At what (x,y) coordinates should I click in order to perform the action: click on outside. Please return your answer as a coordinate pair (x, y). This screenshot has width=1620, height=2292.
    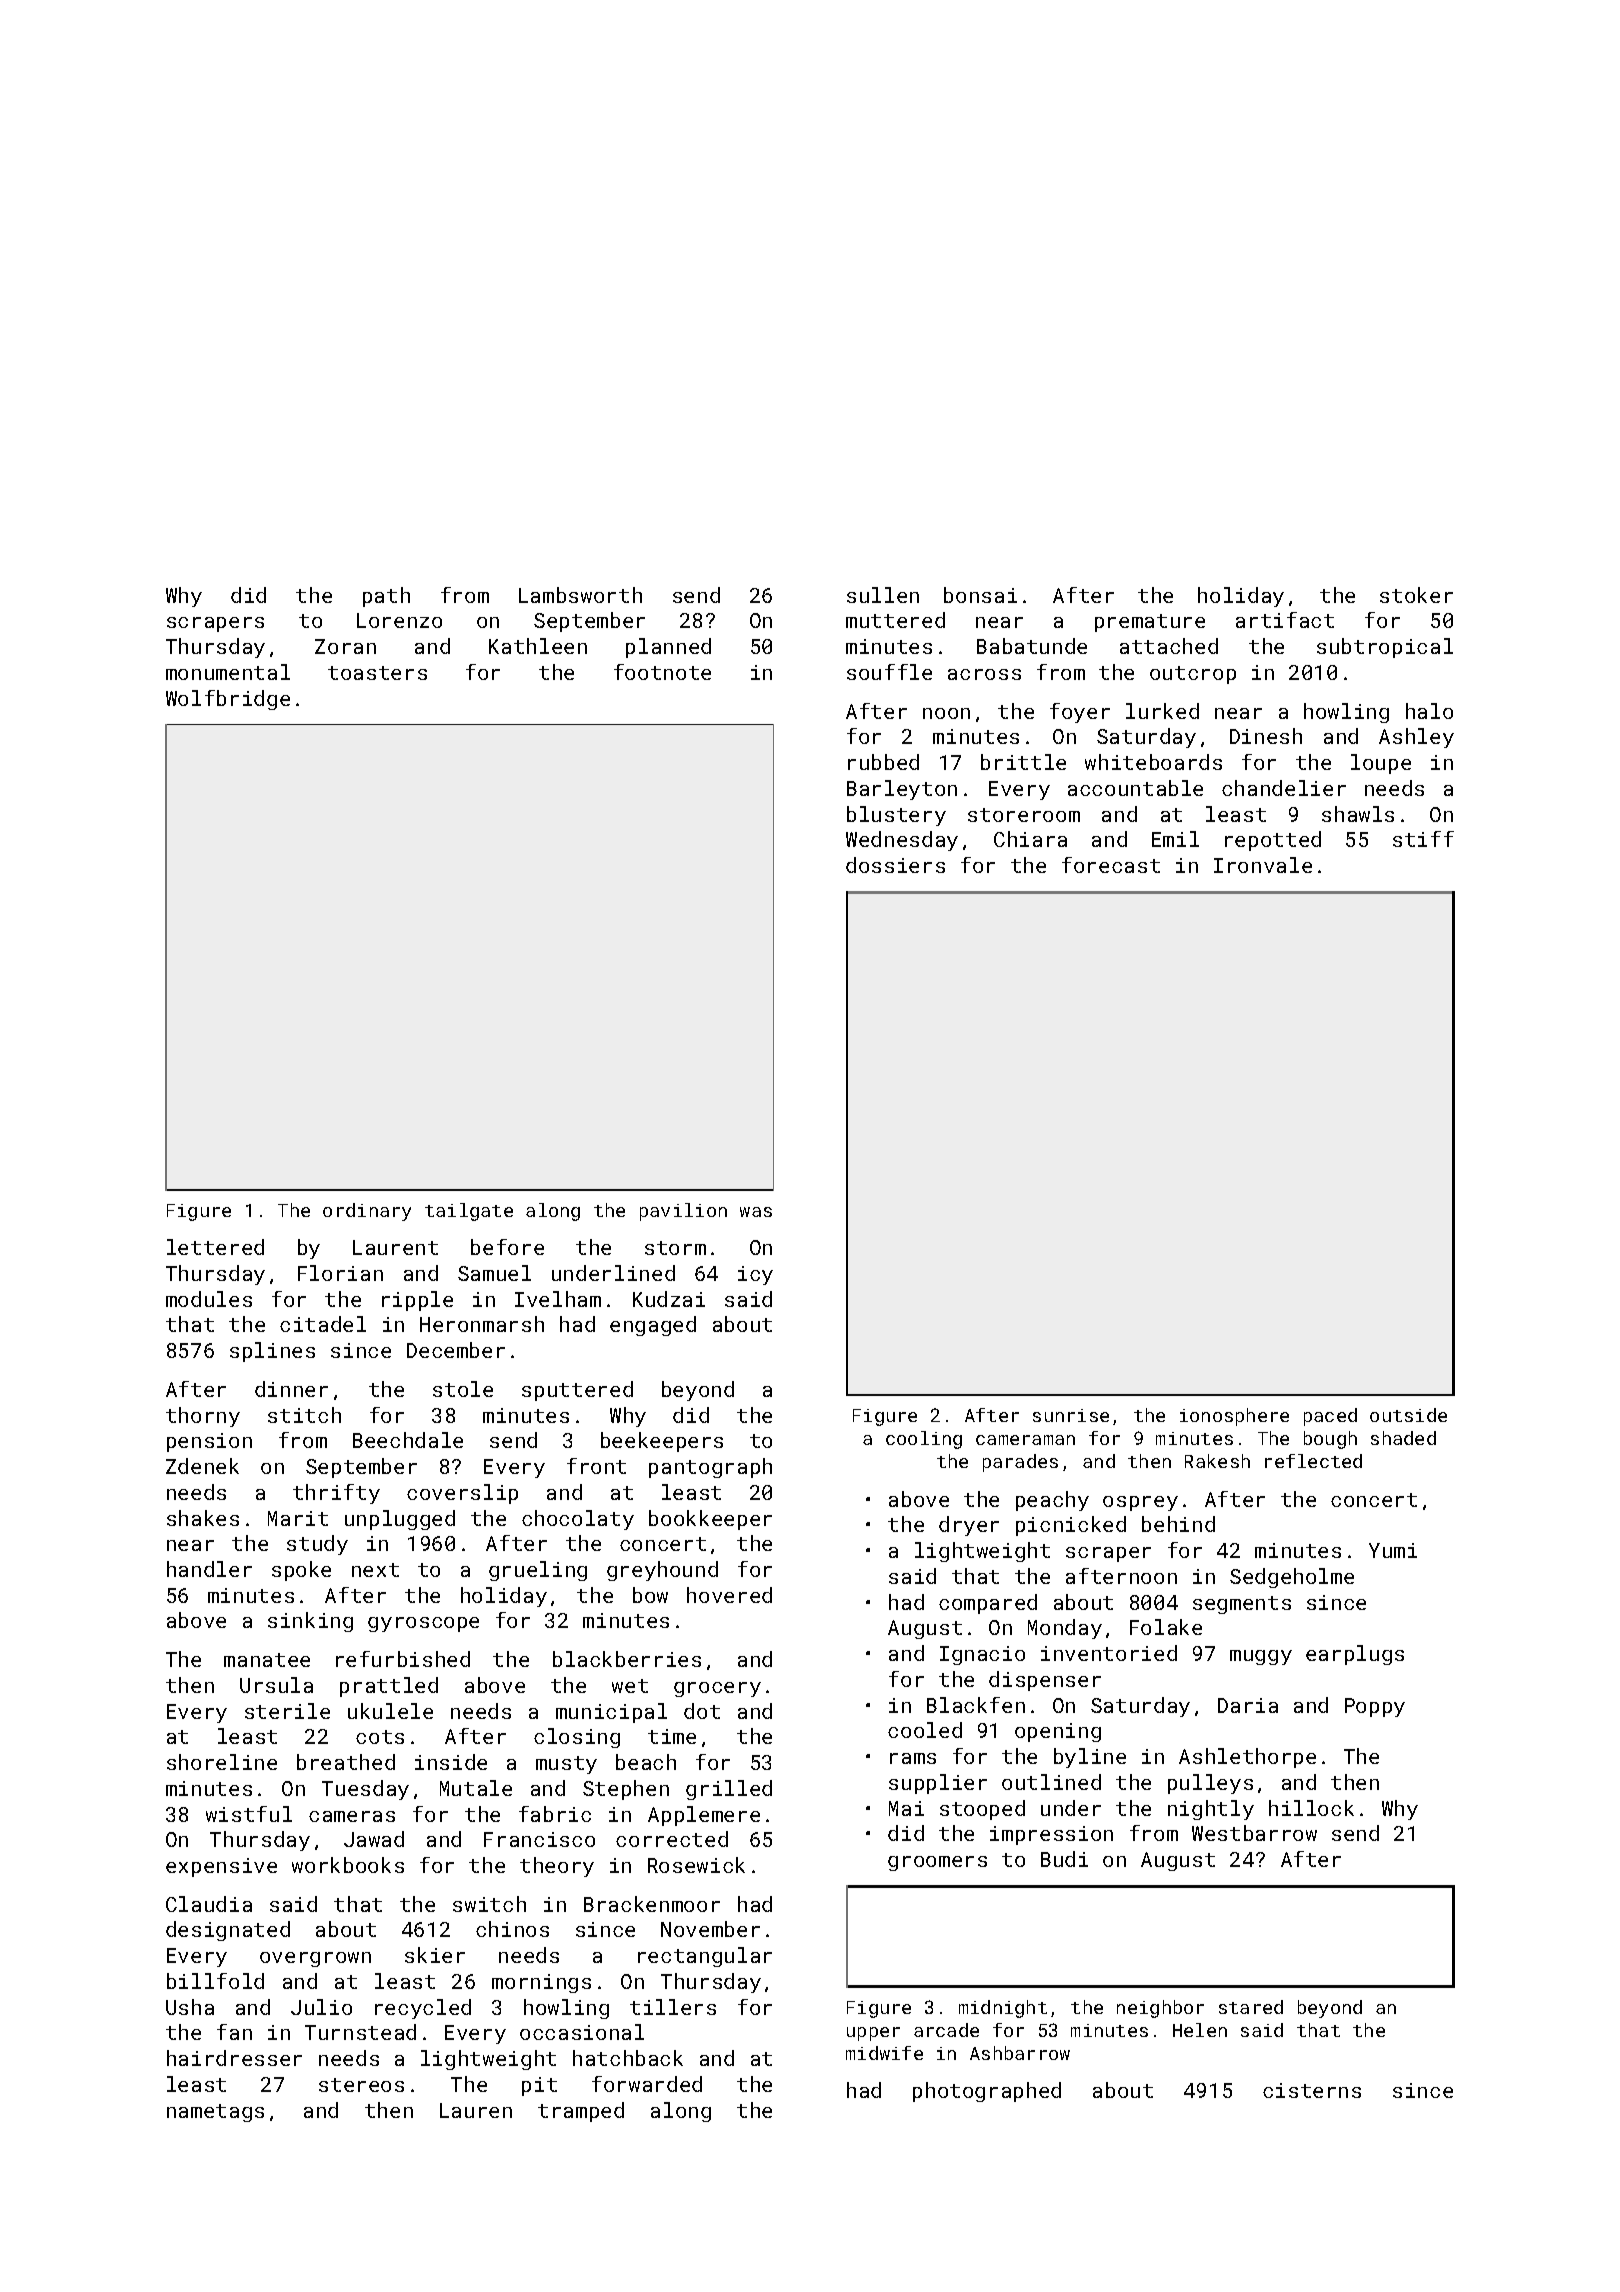
    Looking at the image, I should click on (1408, 1415).
